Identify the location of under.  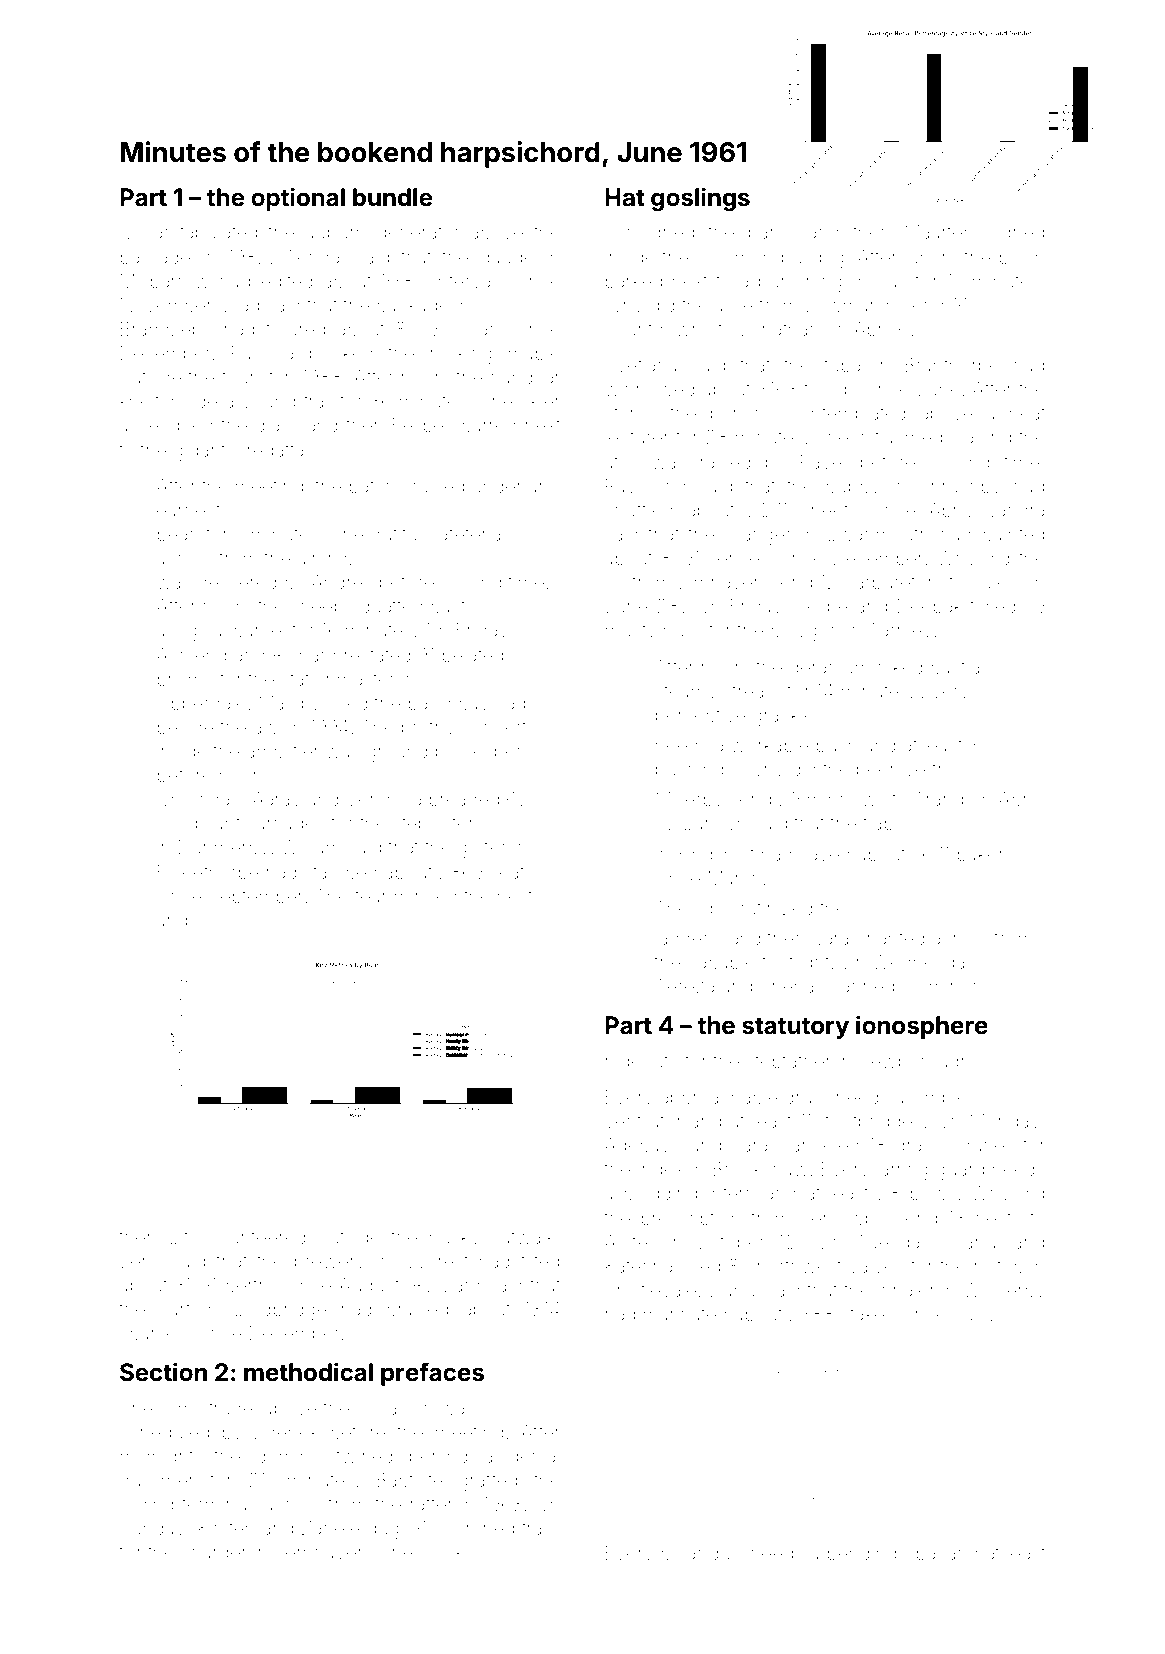
(497, 486).
